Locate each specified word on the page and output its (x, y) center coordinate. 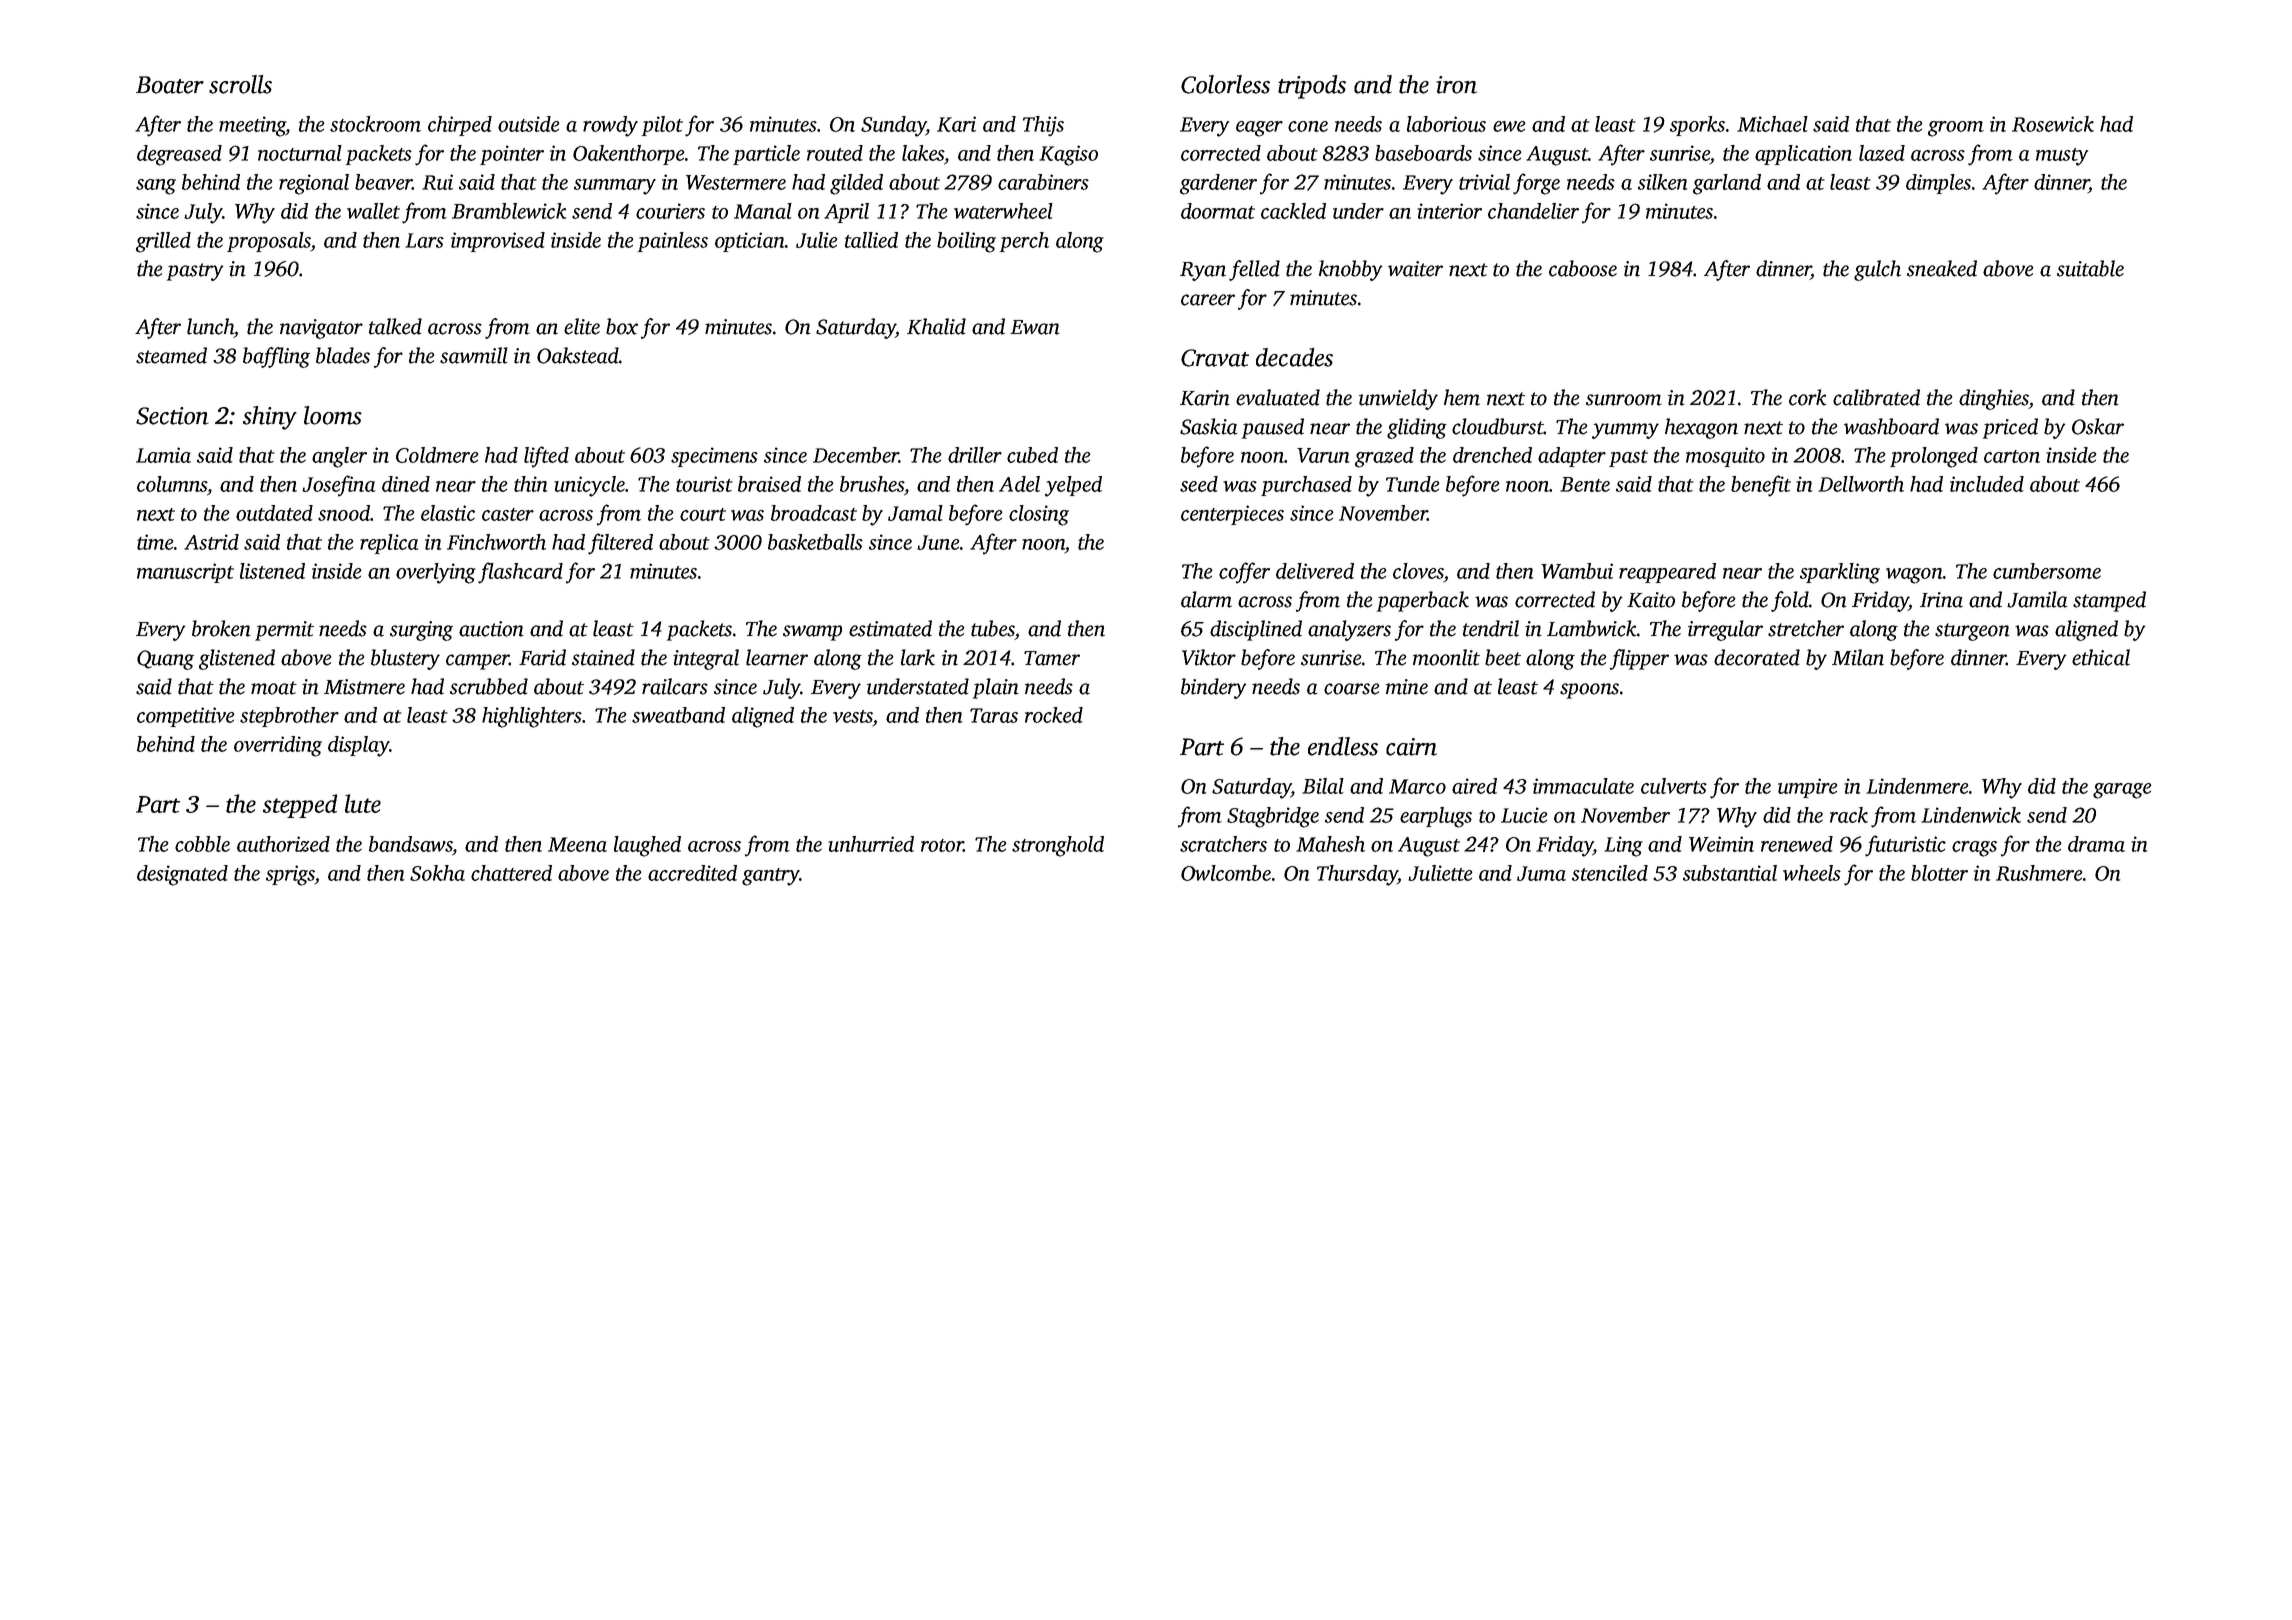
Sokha (437, 873)
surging (421, 631)
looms (333, 415)
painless (673, 242)
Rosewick (2053, 124)
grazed (1384, 457)
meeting (252, 126)
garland (1727, 184)
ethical (2101, 657)
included (1987, 484)
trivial (1484, 182)
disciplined (1256, 630)
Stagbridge (1273, 817)
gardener (1218, 184)
